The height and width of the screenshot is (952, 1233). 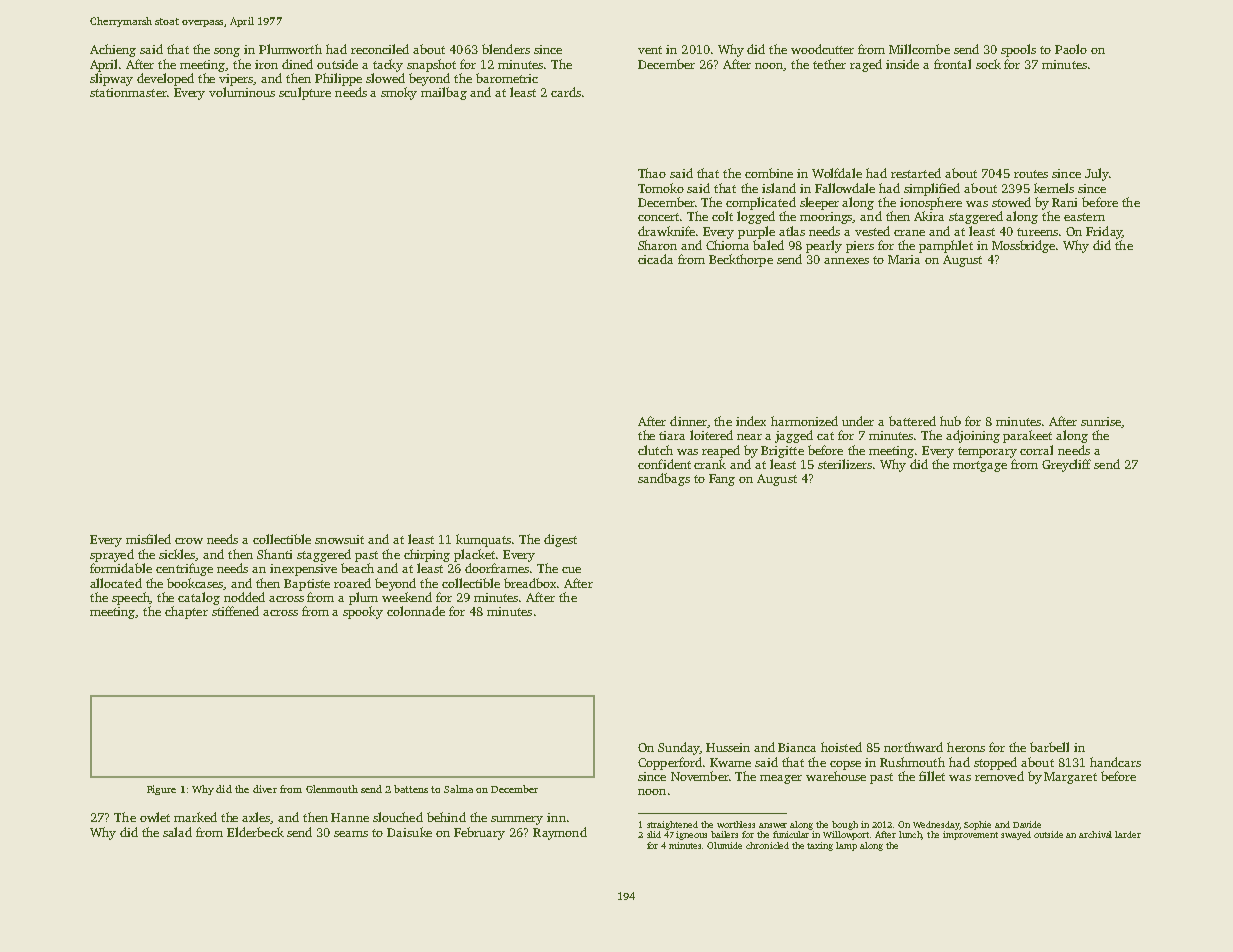 What do you see at coordinates (113, 50) in the screenshot?
I see `Achieng` at bounding box center [113, 50].
